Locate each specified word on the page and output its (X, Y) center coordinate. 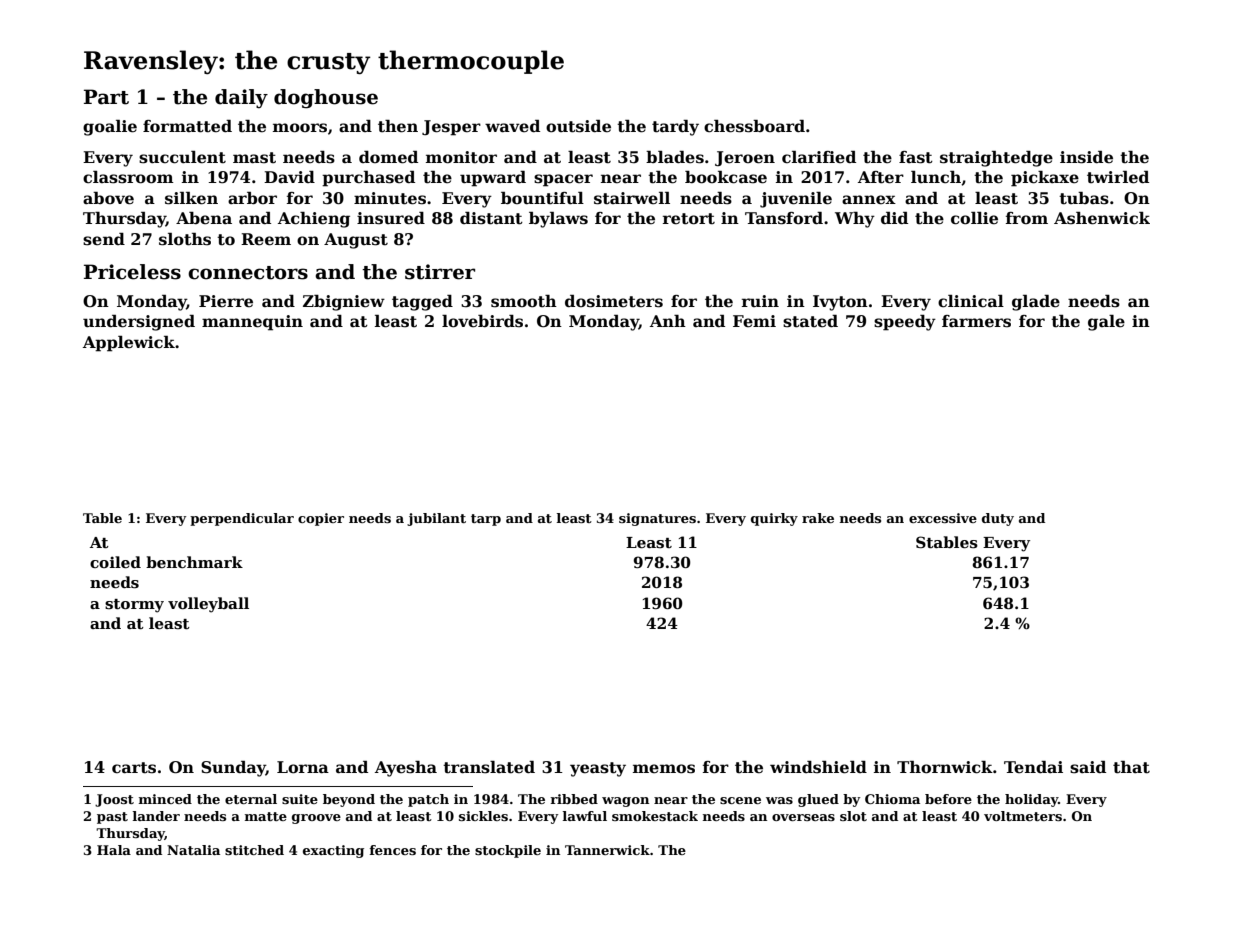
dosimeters (614, 301)
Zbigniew (344, 303)
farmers (976, 321)
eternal (251, 799)
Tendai (1033, 767)
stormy (134, 606)
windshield (818, 767)
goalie (110, 128)
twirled (1118, 177)
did (894, 218)
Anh (668, 321)
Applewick (129, 344)
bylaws (558, 220)
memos (664, 769)
